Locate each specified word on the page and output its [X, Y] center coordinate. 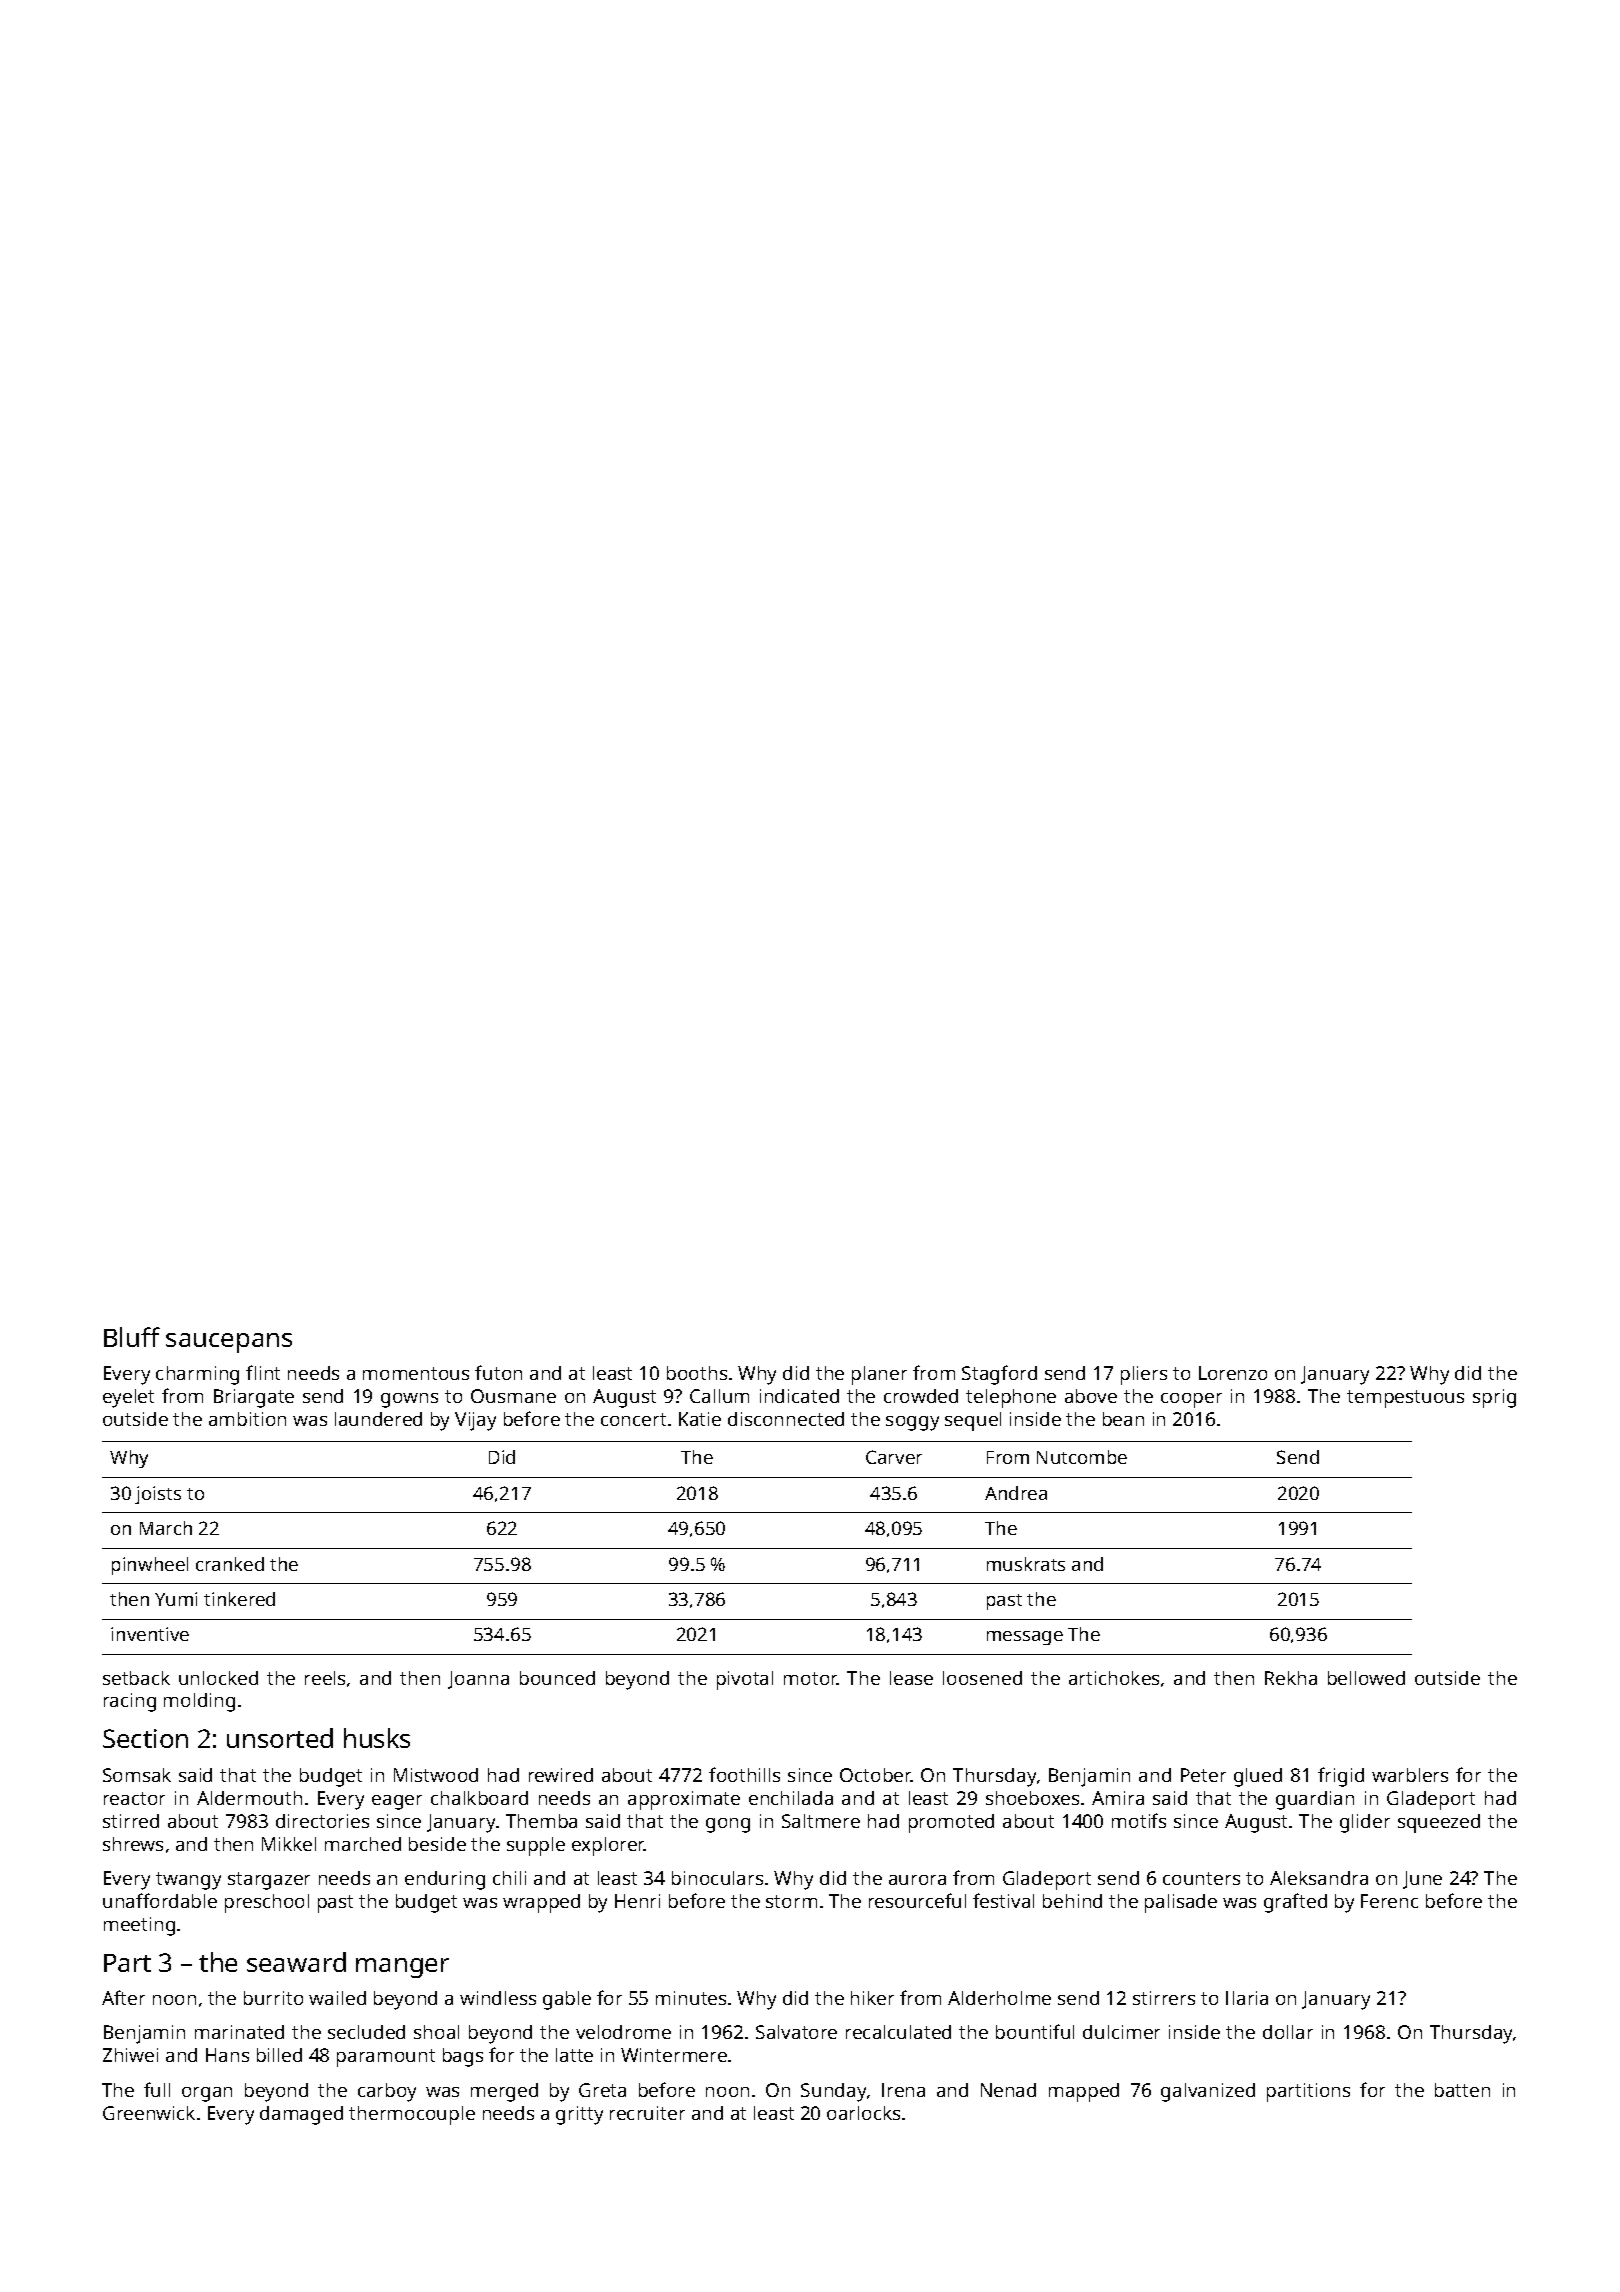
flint [263, 1372]
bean [1123, 1419]
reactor [134, 1798]
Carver [894, 1457]
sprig [1494, 1398]
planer [879, 1375]
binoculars [717, 1878]
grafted [1295, 1903]
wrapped [541, 1903]
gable [567, 2000]
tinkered [239, 1599]
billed [279, 2055]
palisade [1181, 1903]
